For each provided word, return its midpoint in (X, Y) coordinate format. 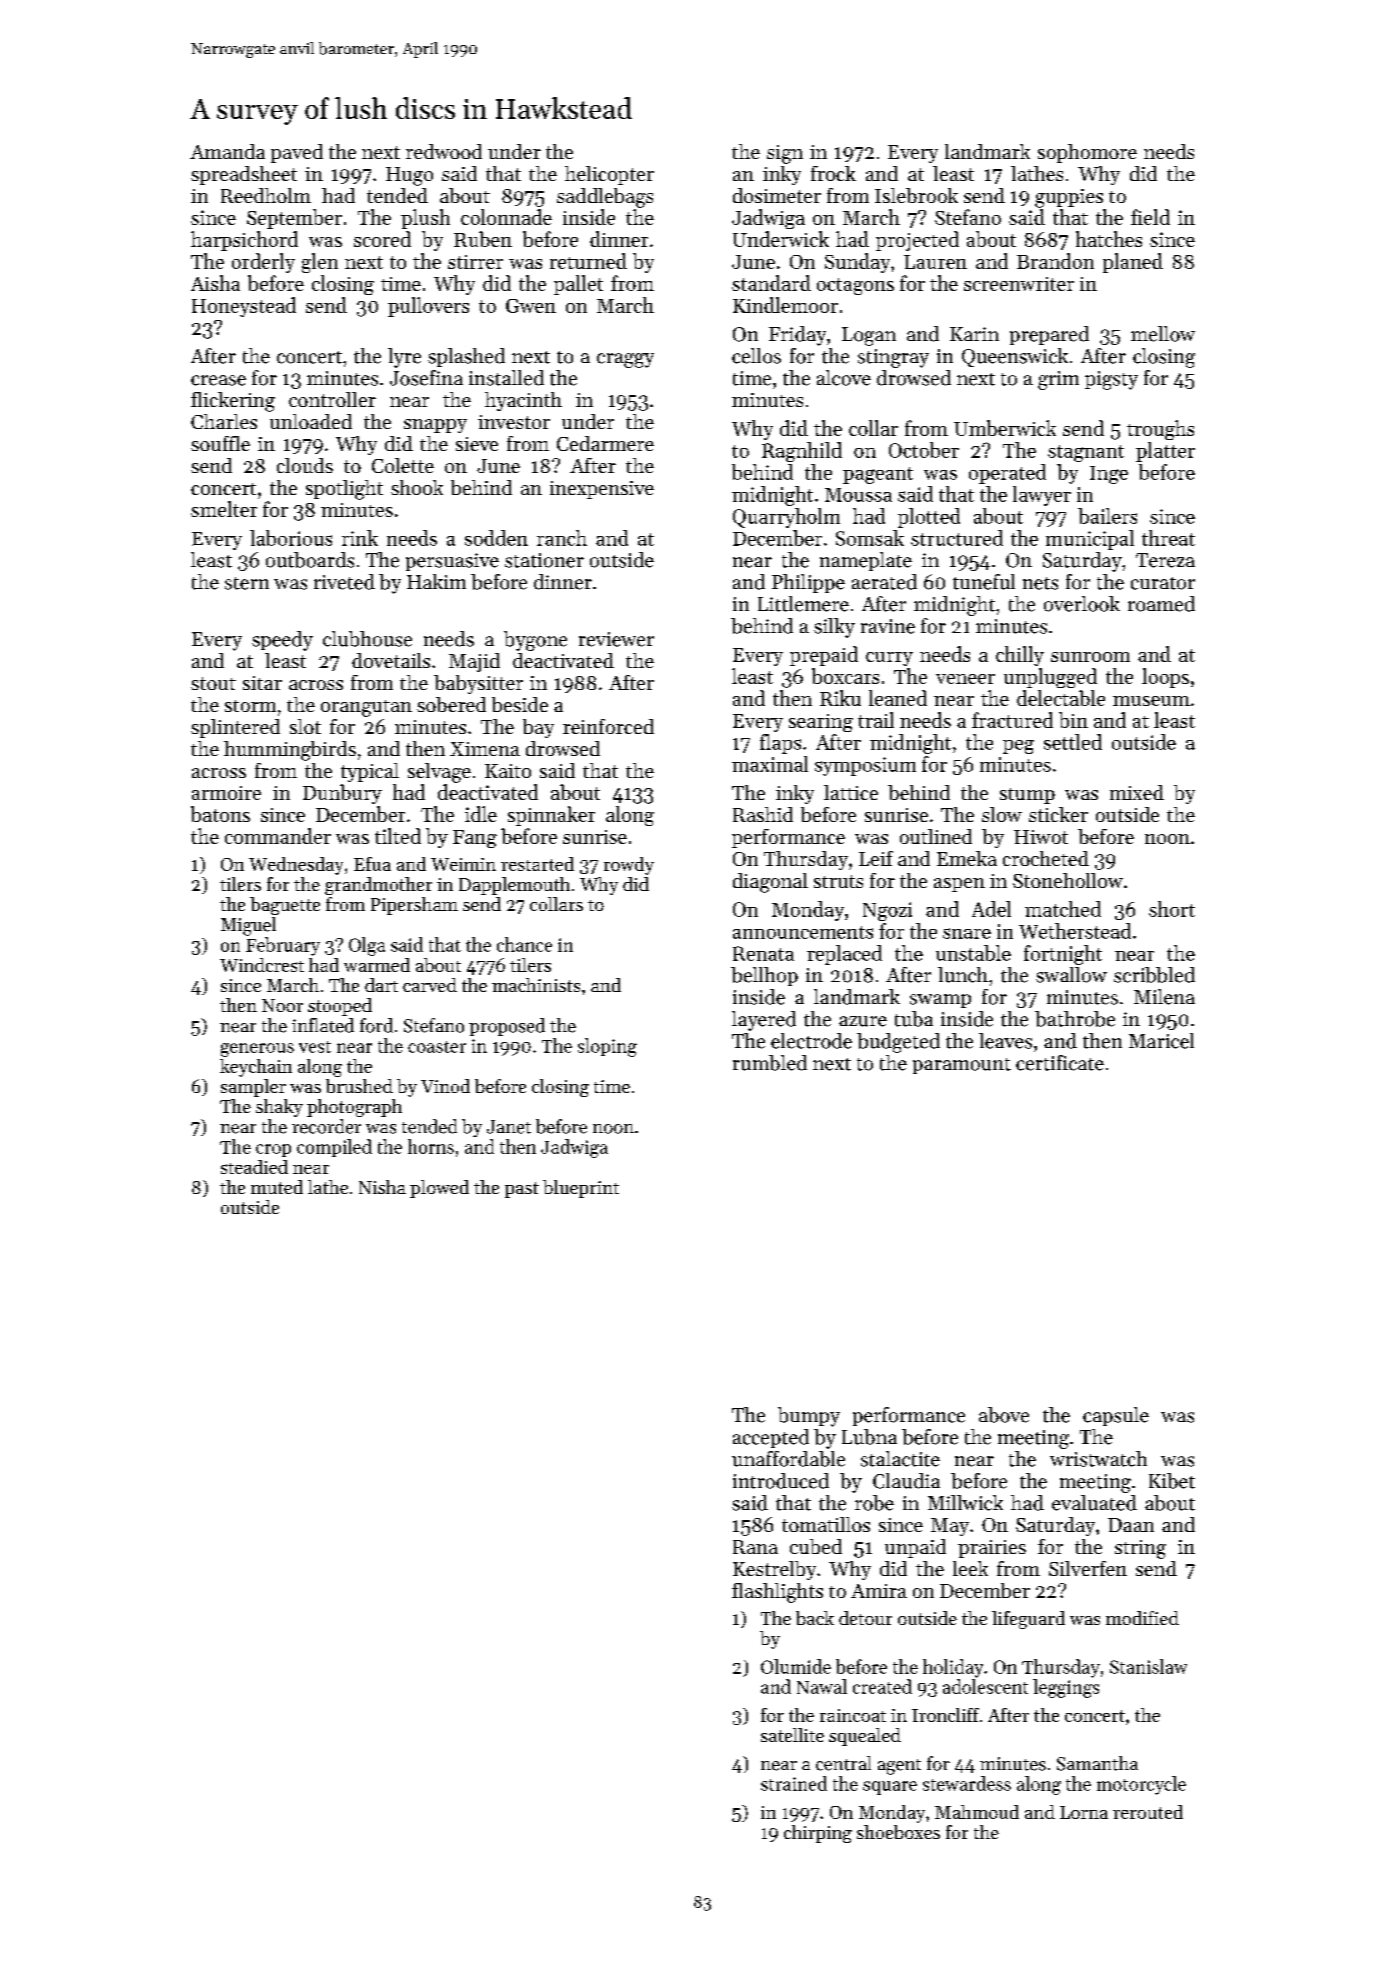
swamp (940, 1001)
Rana (755, 1547)
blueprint (581, 1189)
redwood (444, 151)
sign (785, 154)
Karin (974, 334)
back (815, 1618)
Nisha (382, 1187)
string (1140, 1549)
